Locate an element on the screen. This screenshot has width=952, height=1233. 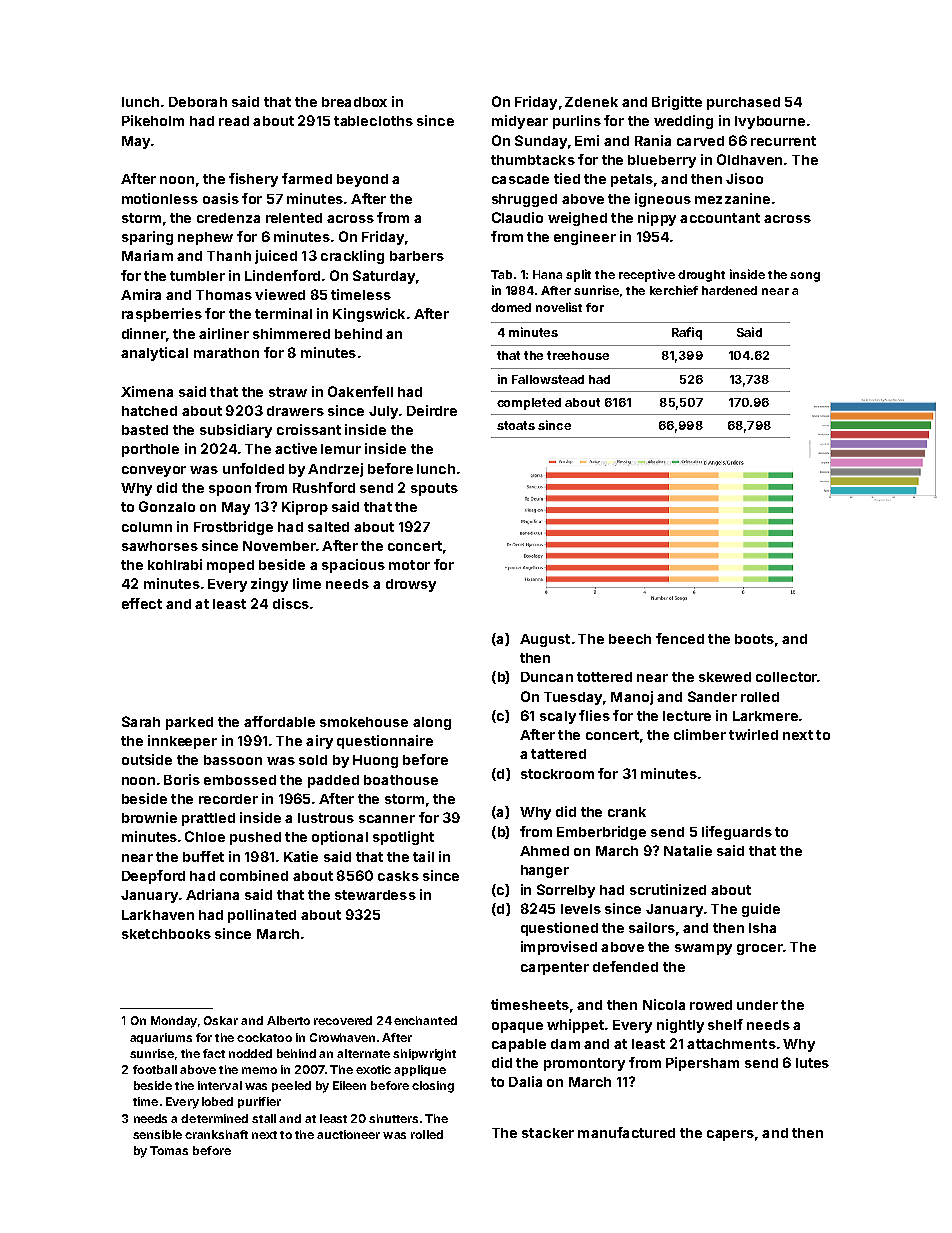
beech is located at coordinates (630, 639).
